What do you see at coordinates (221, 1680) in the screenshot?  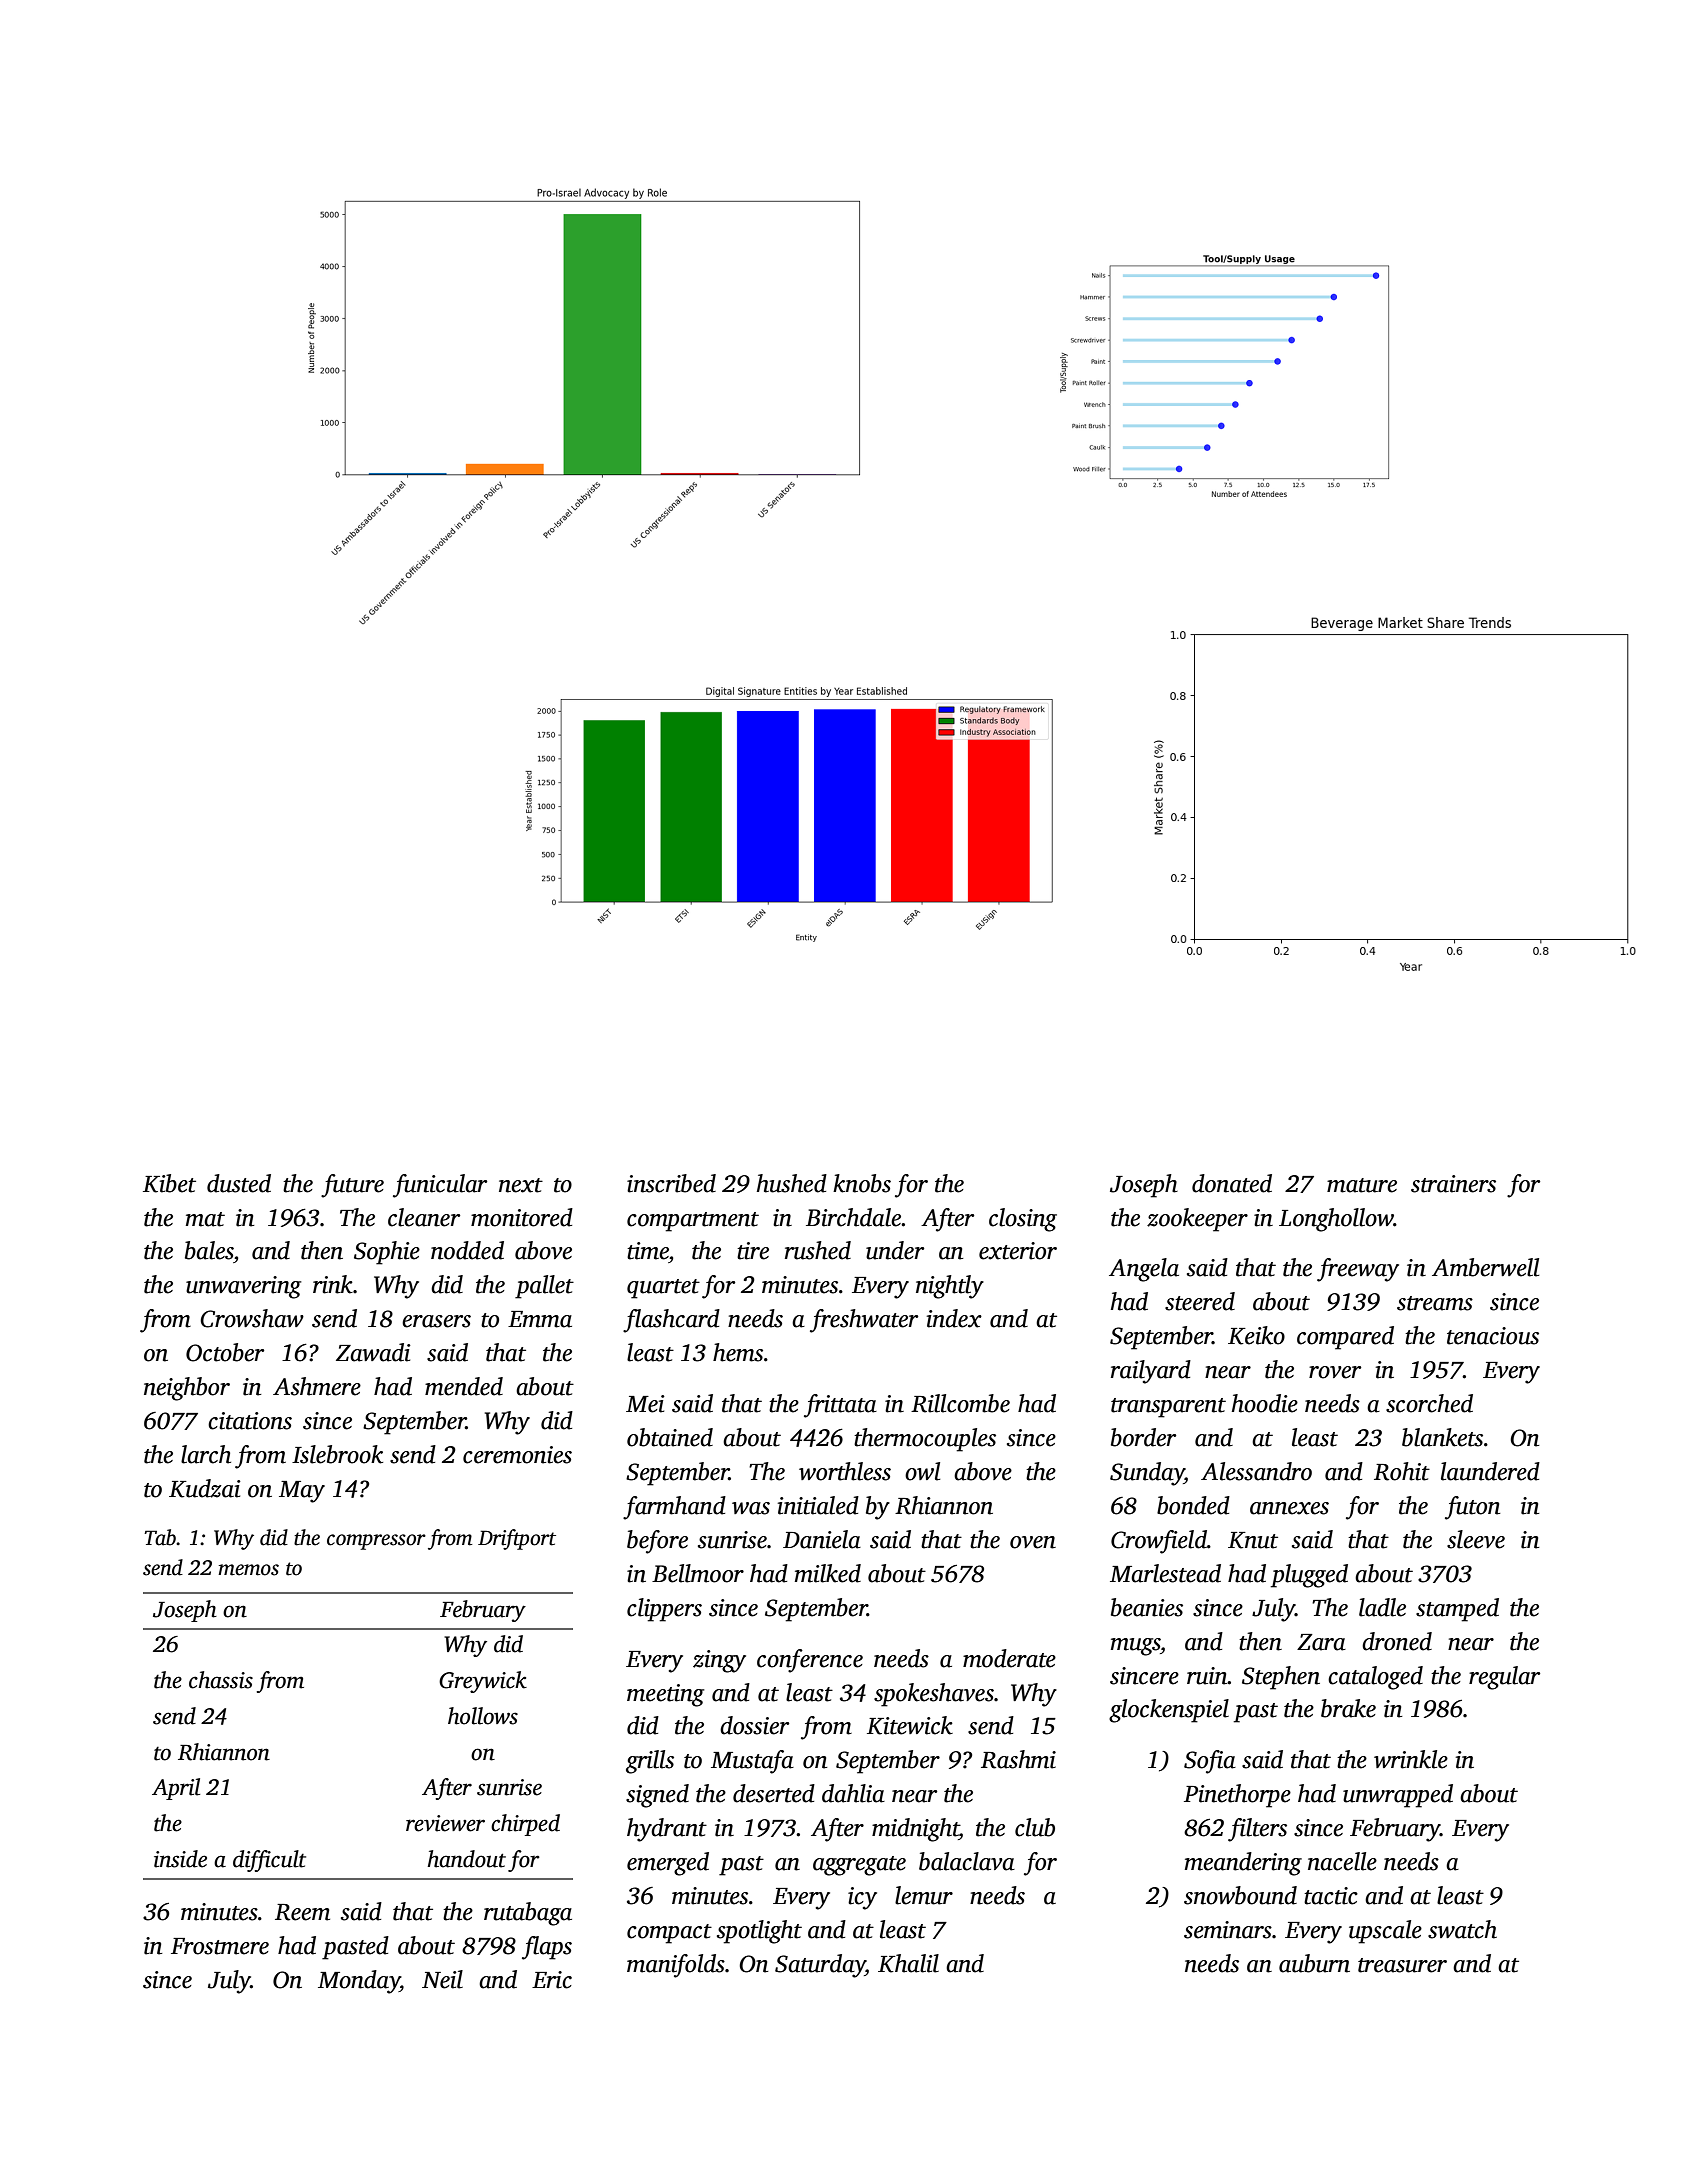 I see `chassis` at bounding box center [221, 1680].
